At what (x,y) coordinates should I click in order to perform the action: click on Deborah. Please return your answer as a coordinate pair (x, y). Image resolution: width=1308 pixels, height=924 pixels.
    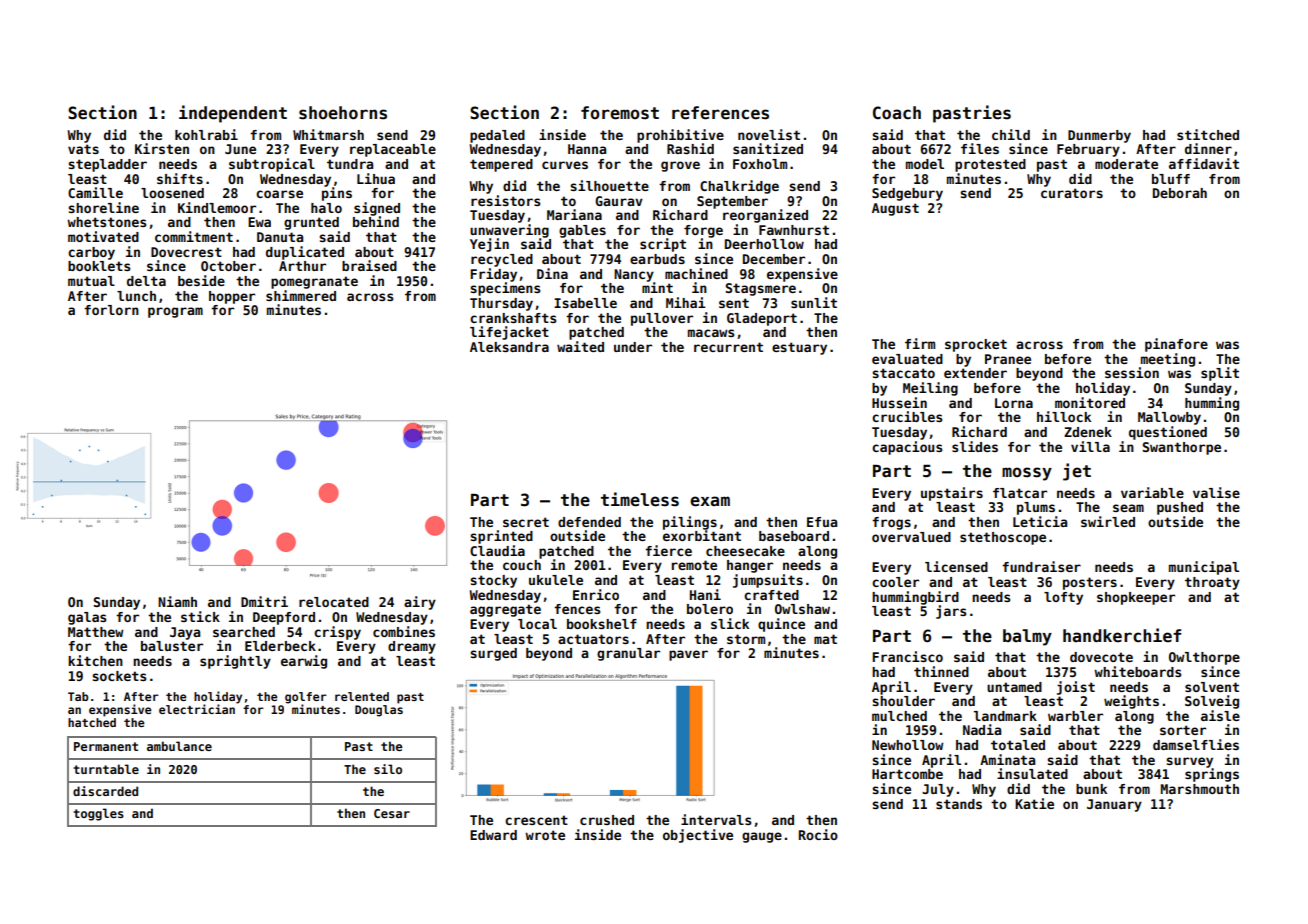
    Looking at the image, I should click on (1180, 193).
